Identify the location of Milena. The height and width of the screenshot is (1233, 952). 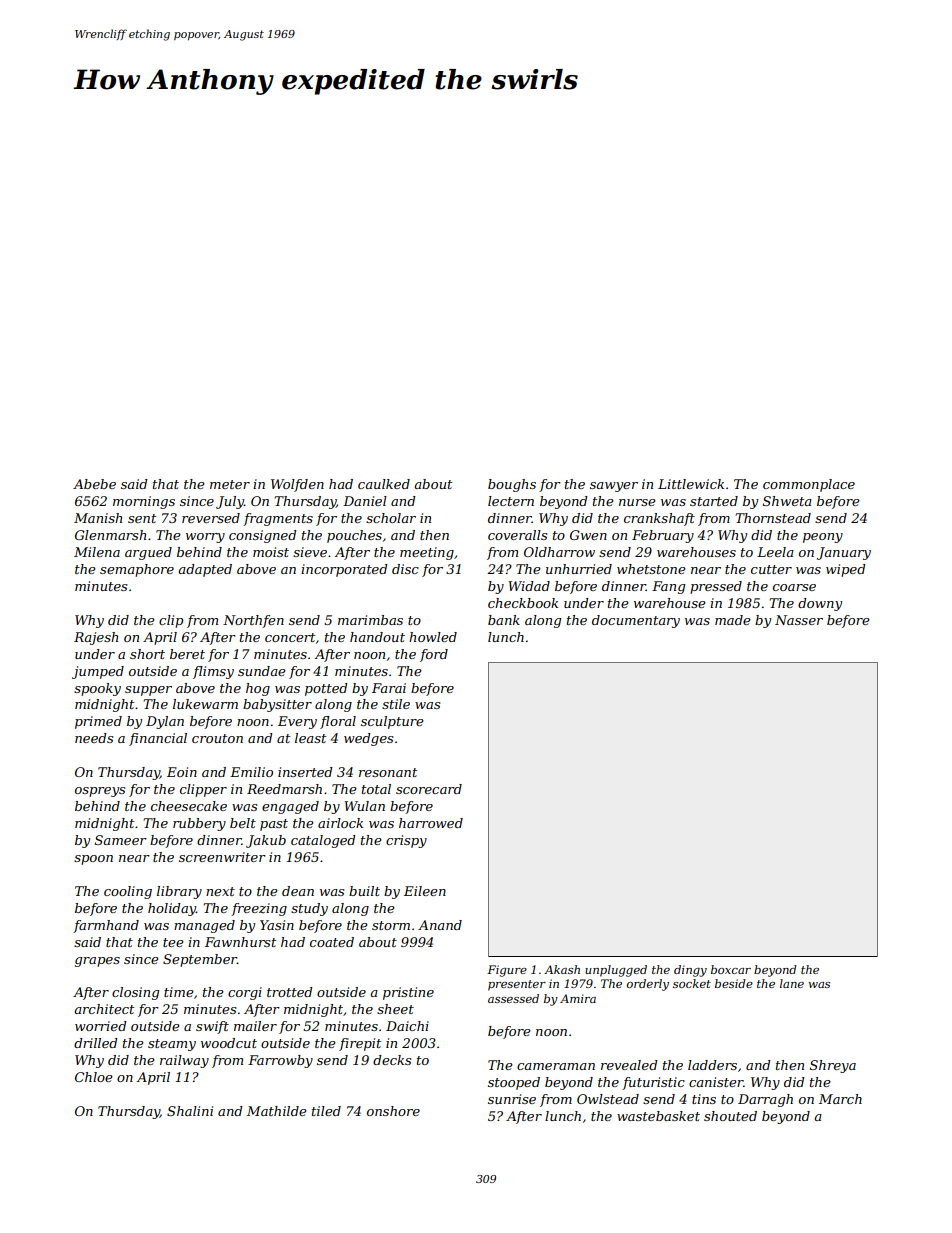
(97, 552).
